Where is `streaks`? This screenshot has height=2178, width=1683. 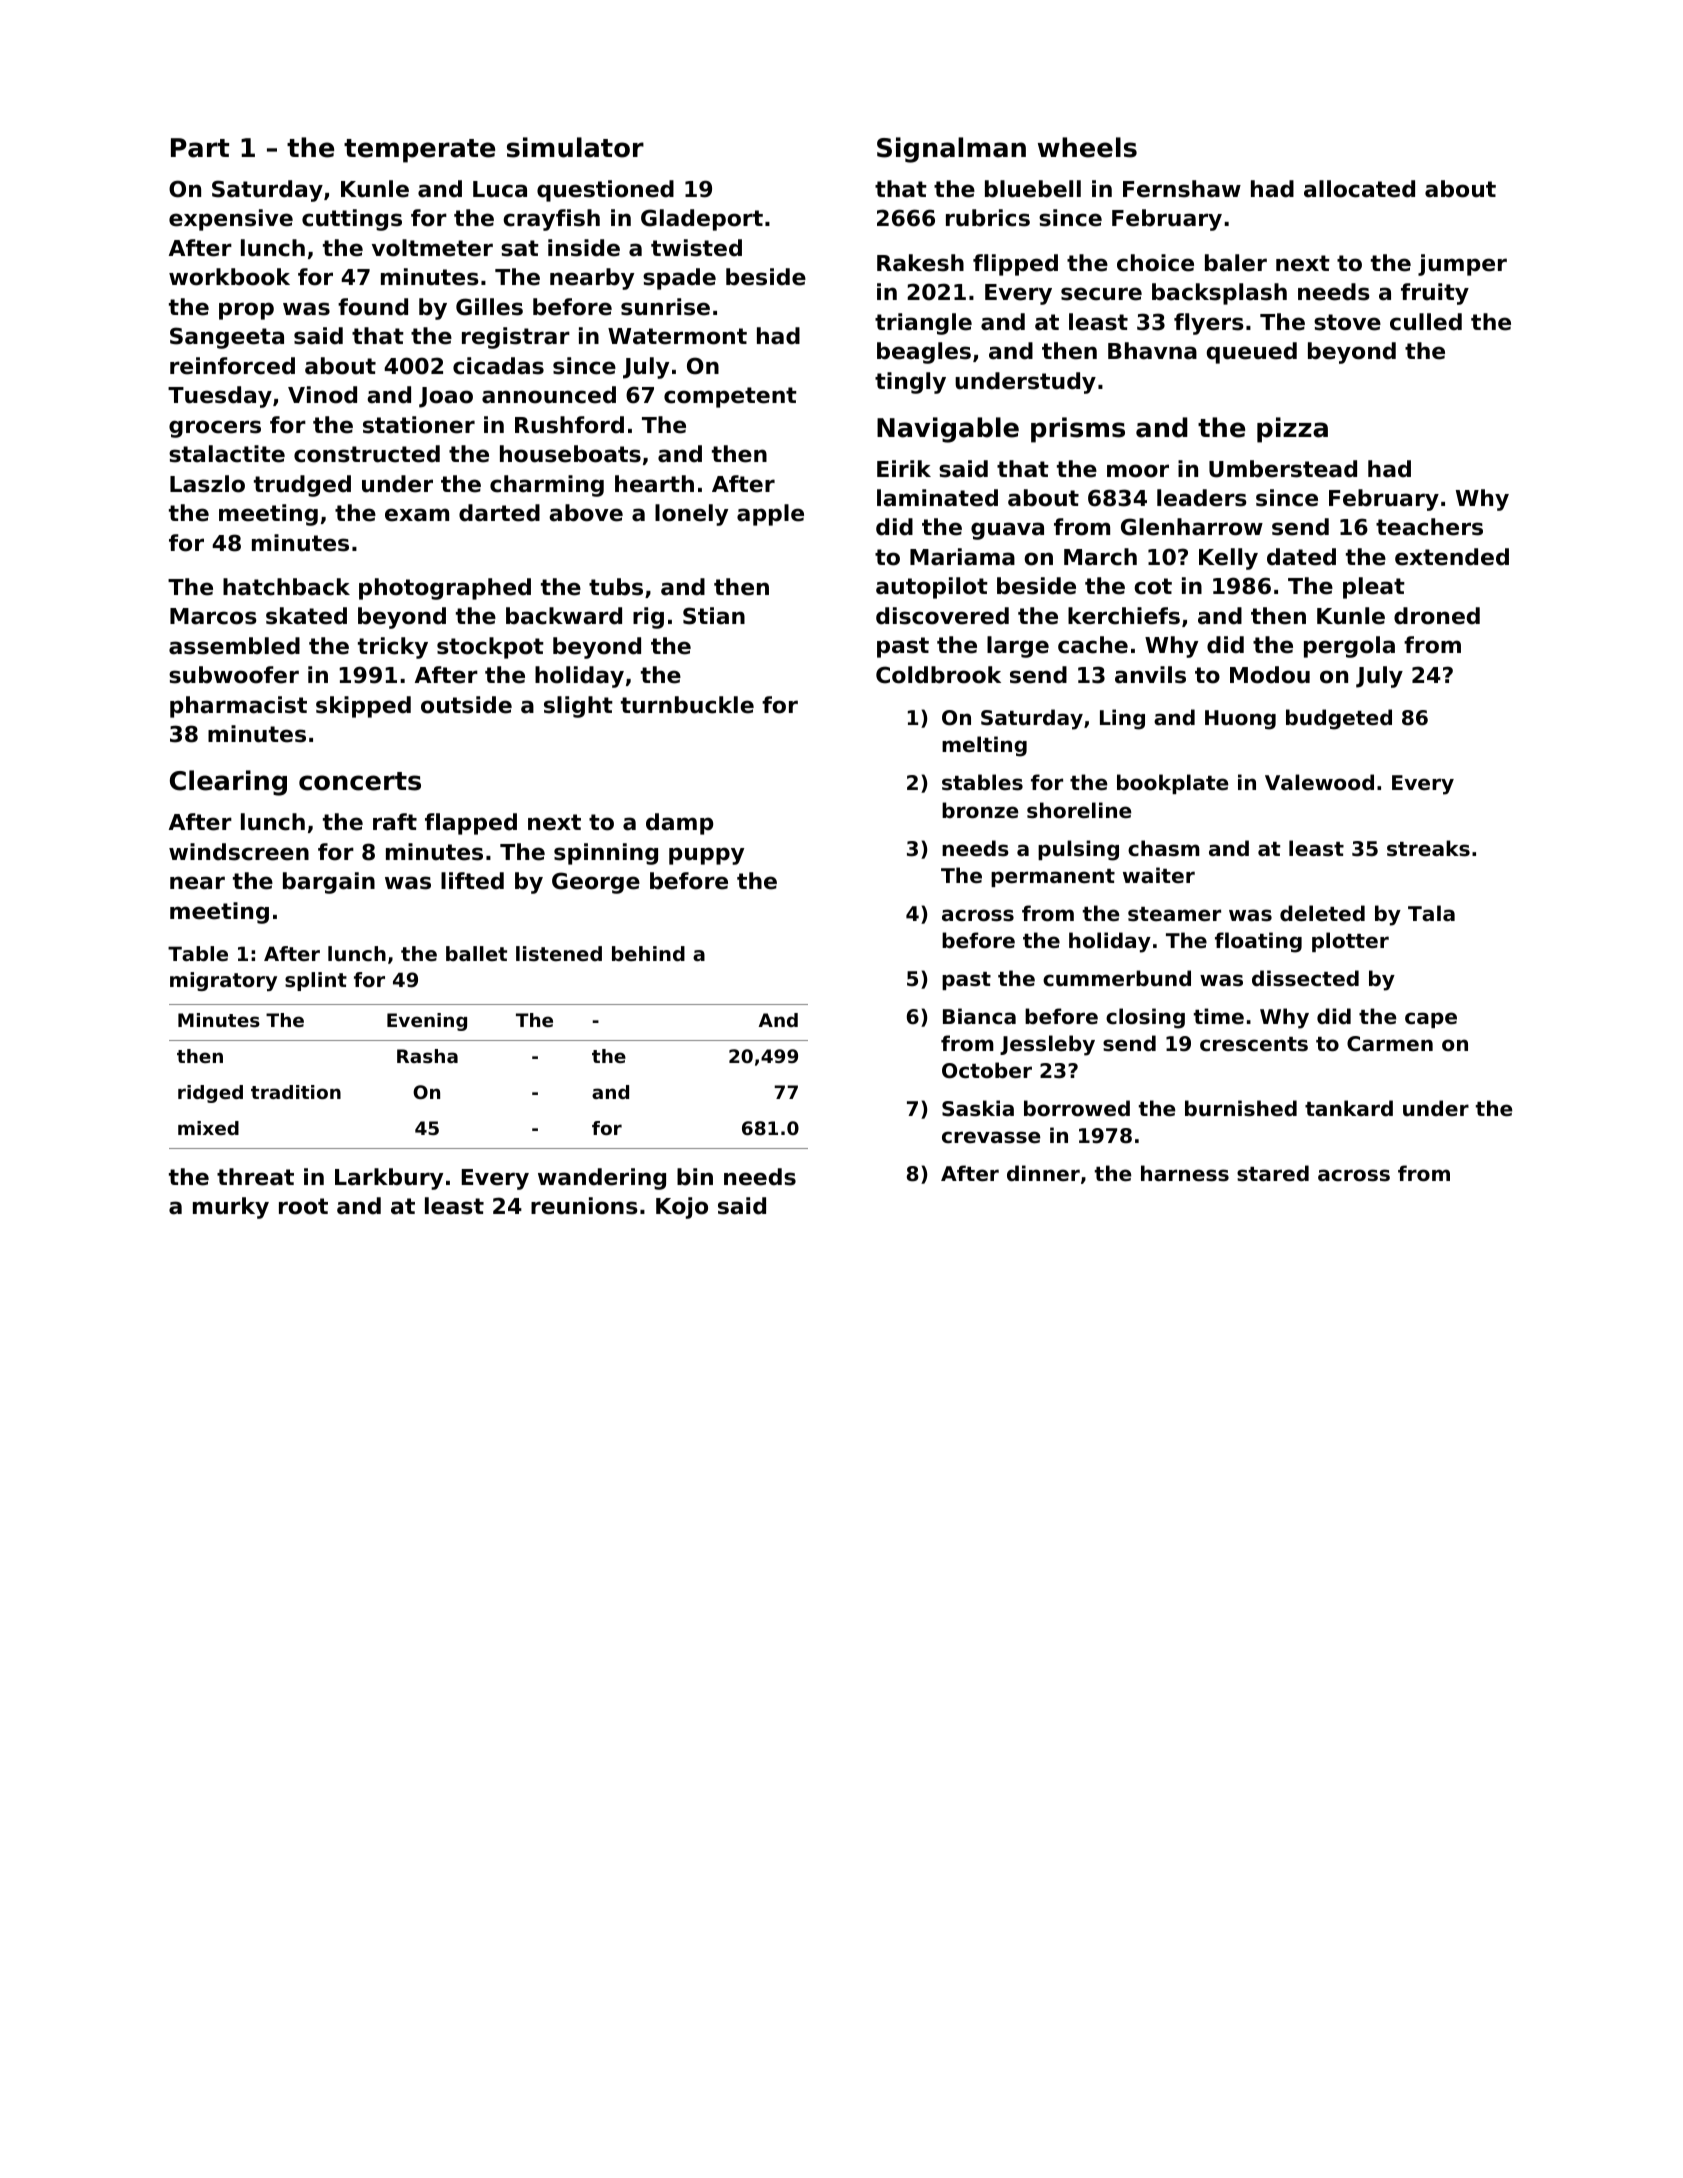
streaks is located at coordinates (1428, 848).
